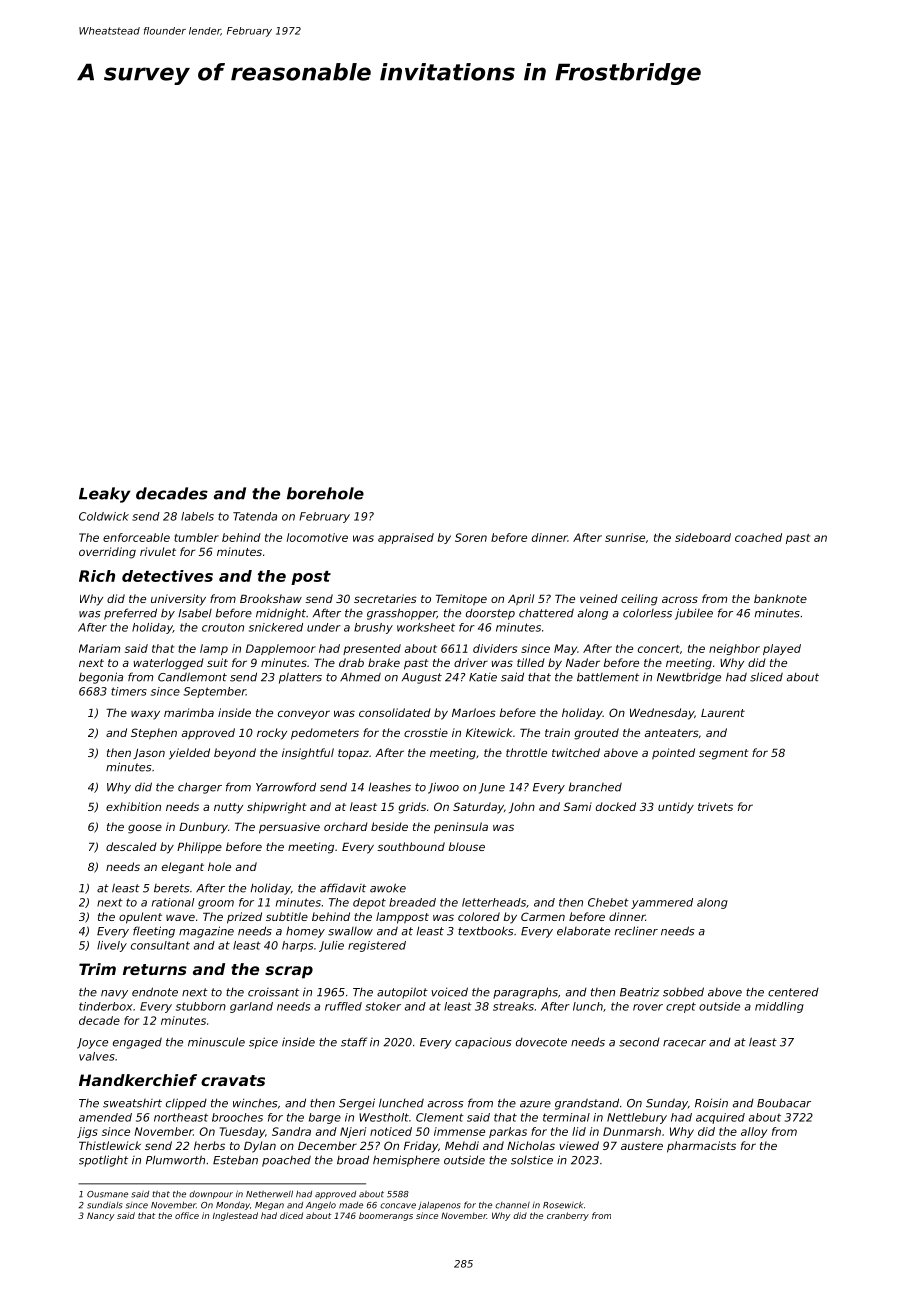 The image size is (908, 1316). What do you see at coordinates (406, 538) in the image?
I see `appraised` at bounding box center [406, 538].
